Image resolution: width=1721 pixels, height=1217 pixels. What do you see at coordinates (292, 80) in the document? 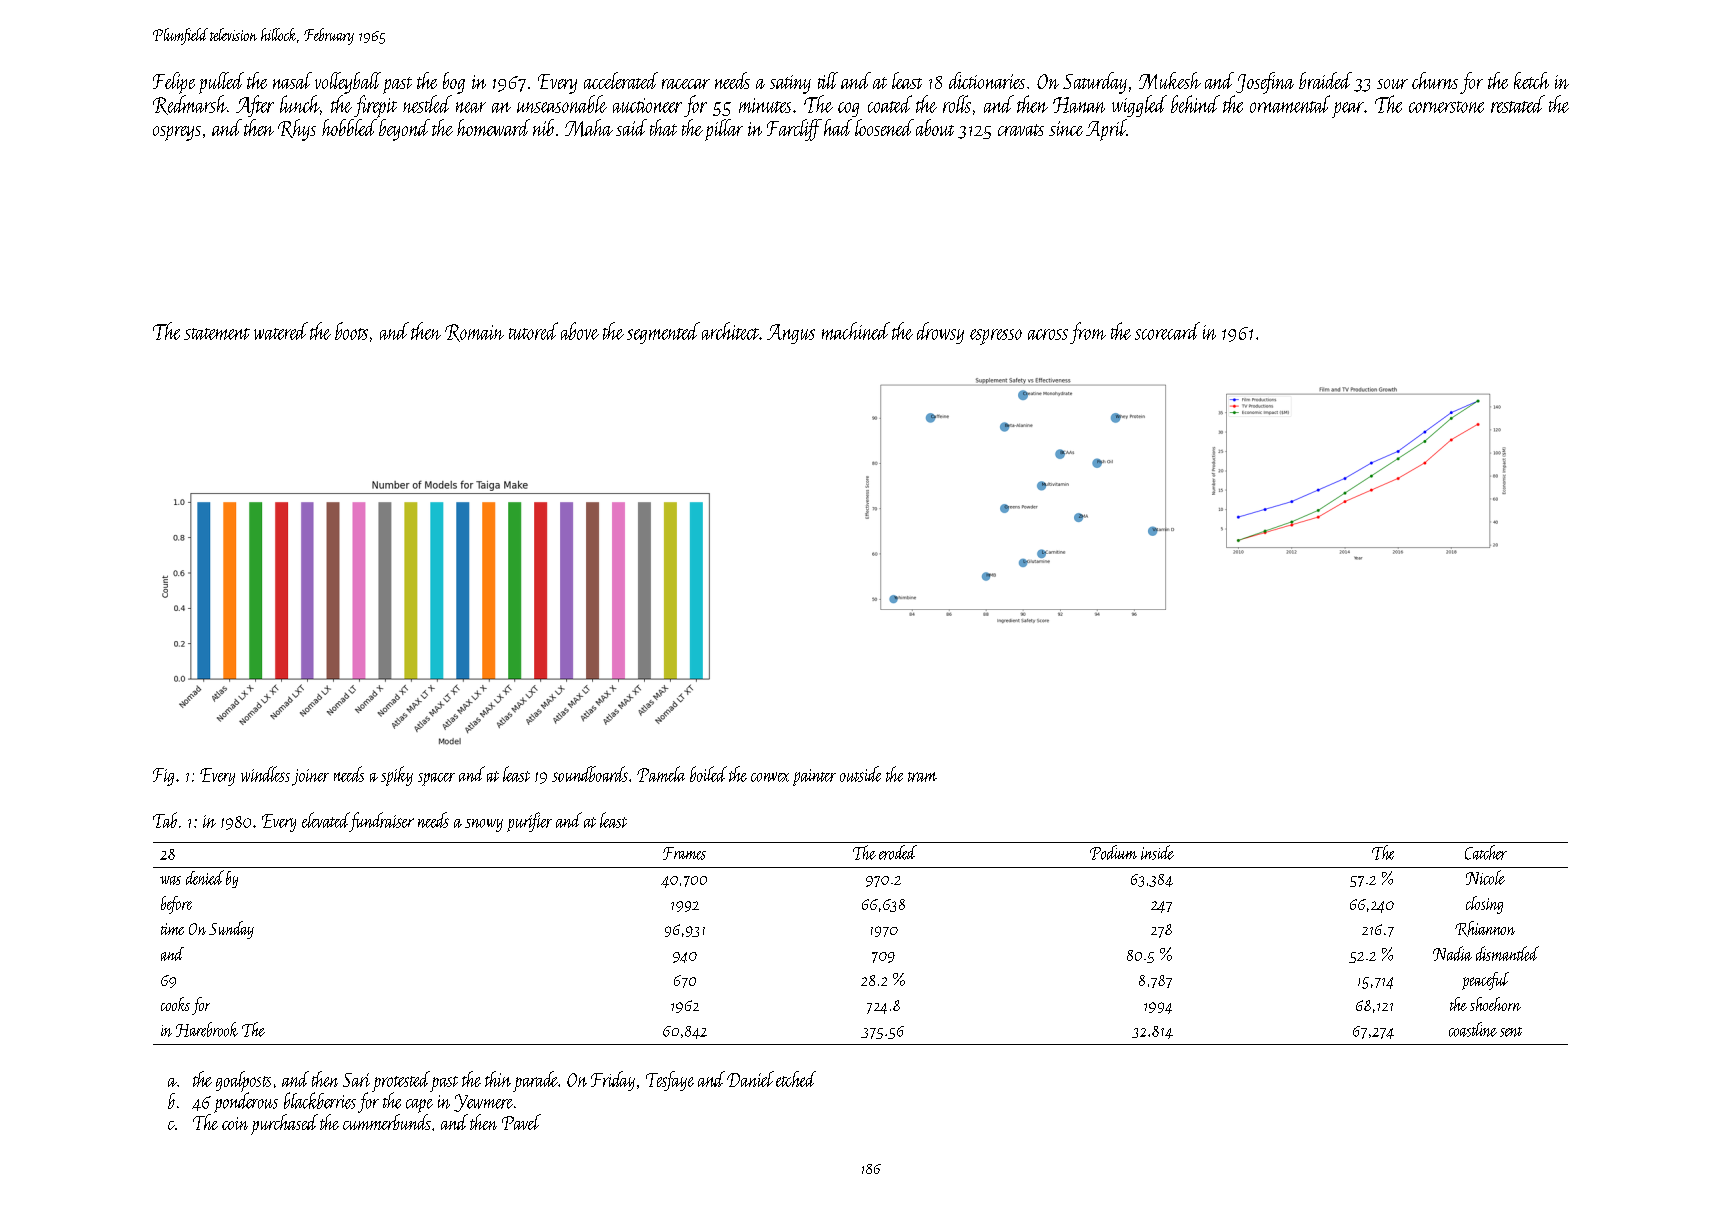
I see `nasal` at bounding box center [292, 80].
